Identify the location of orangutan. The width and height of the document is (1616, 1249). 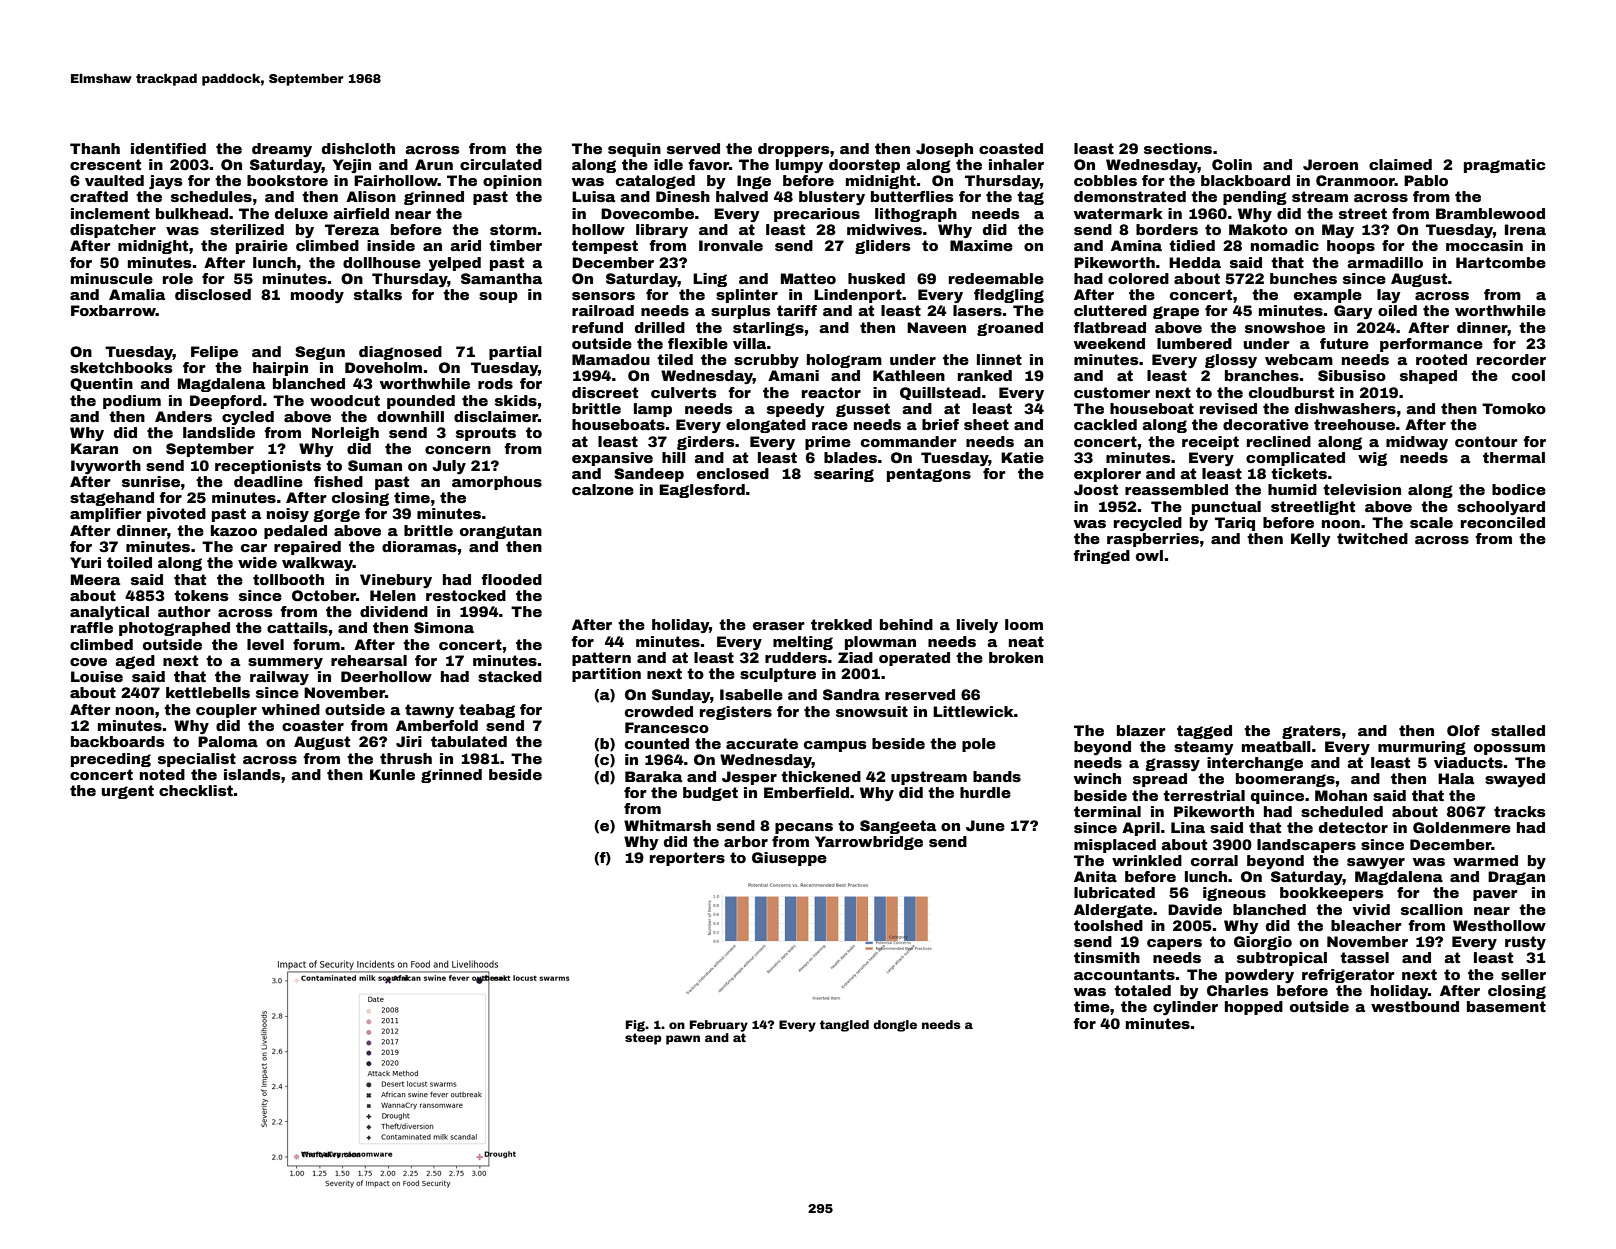
(501, 532).
